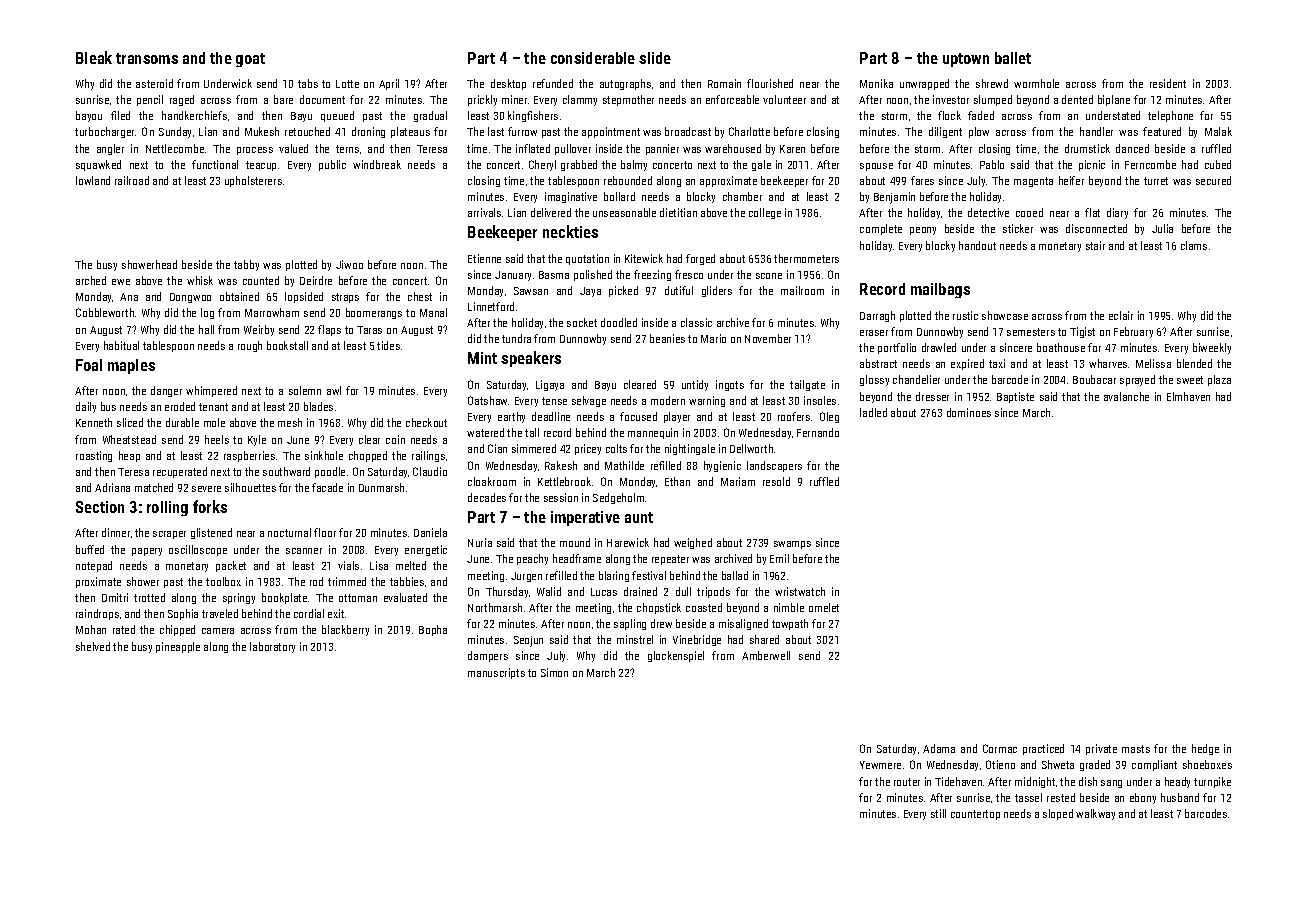 The width and height of the document is (1308, 924). What do you see at coordinates (178, 647) in the document?
I see `pineapple` at bounding box center [178, 647].
